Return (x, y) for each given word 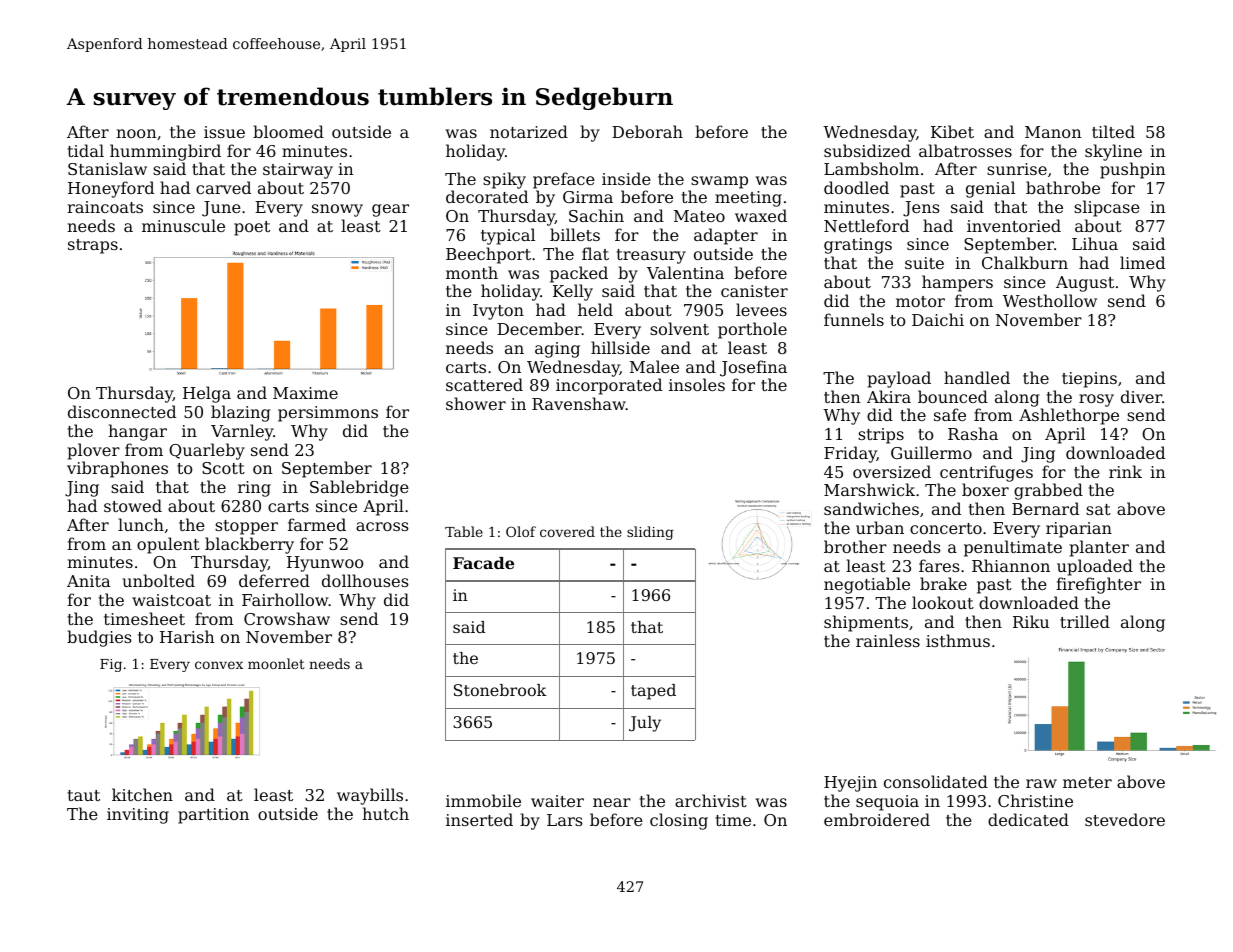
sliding (650, 533)
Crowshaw (287, 618)
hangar (137, 432)
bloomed (288, 131)
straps (93, 246)
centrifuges (986, 473)
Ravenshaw (579, 403)
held (595, 309)
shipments (866, 623)
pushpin (1133, 170)
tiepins (1089, 380)
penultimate (1013, 548)
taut (84, 795)
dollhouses (365, 580)
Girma (588, 197)
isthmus (958, 640)
